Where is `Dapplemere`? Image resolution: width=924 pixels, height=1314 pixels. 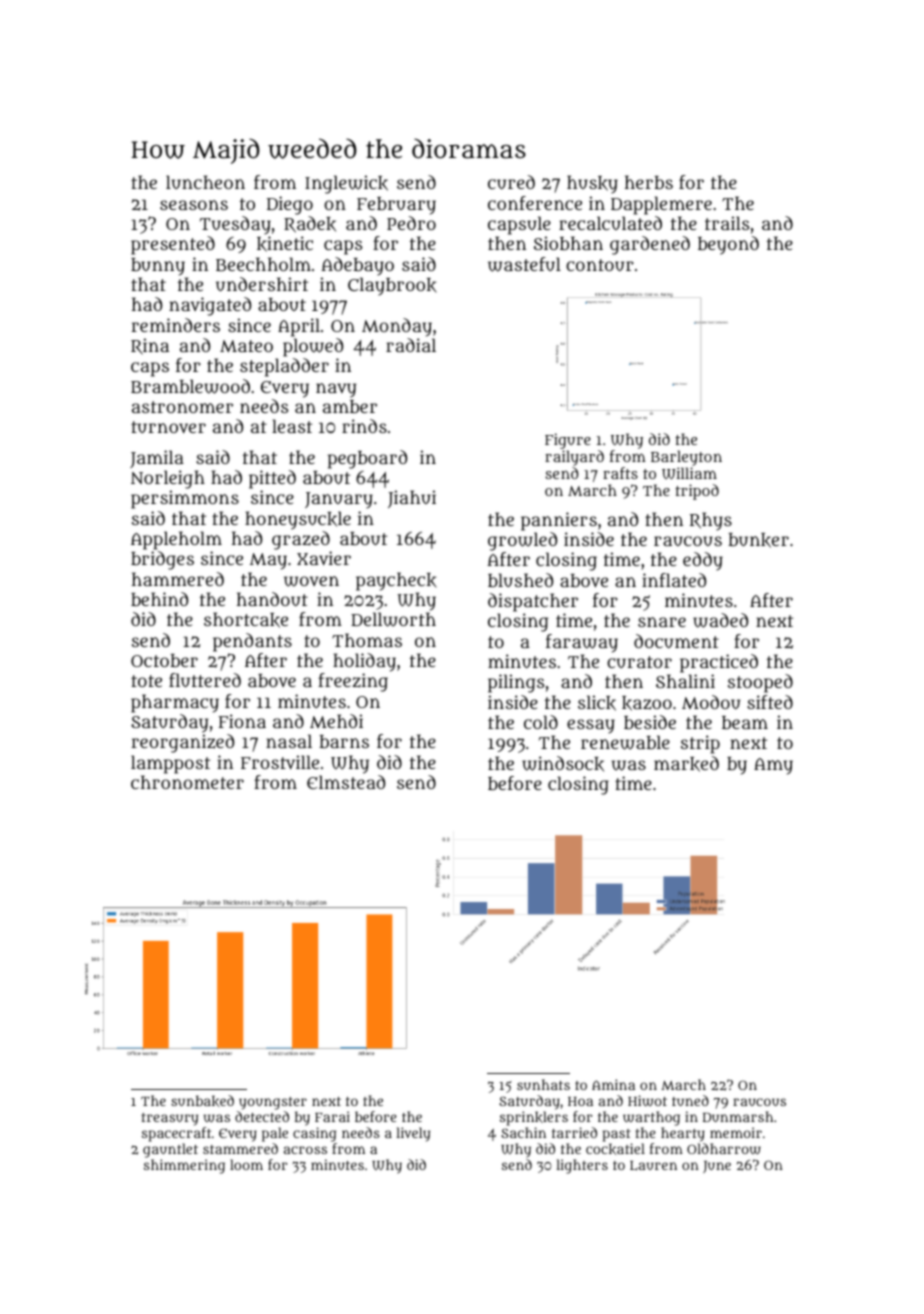
Dapplemere is located at coordinates (661, 205).
